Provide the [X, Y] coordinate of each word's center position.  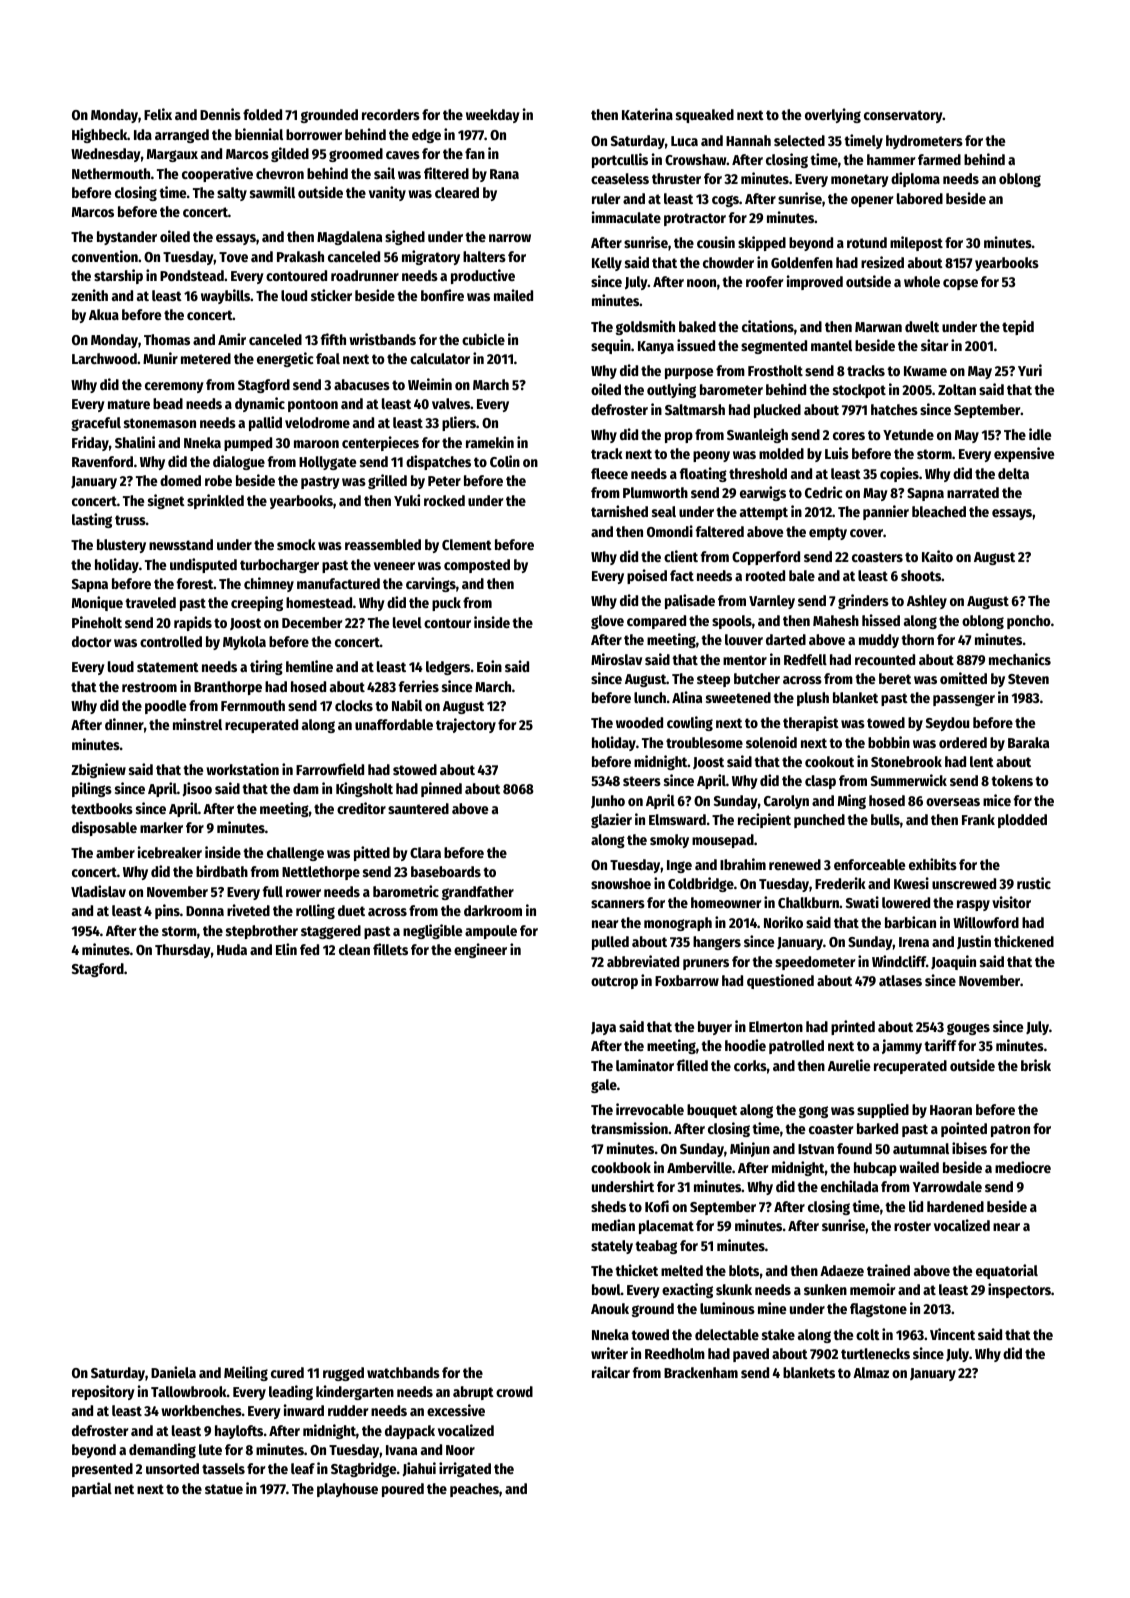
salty [232, 194]
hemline [309, 666]
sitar [935, 345]
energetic [285, 359]
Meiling [246, 1373]
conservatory [903, 116]
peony [711, 456]
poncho [1029, 622]
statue [224, 1489]
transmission [629, 1128]
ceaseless [620, 178]
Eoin [489, 666]
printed [853, 1027]
